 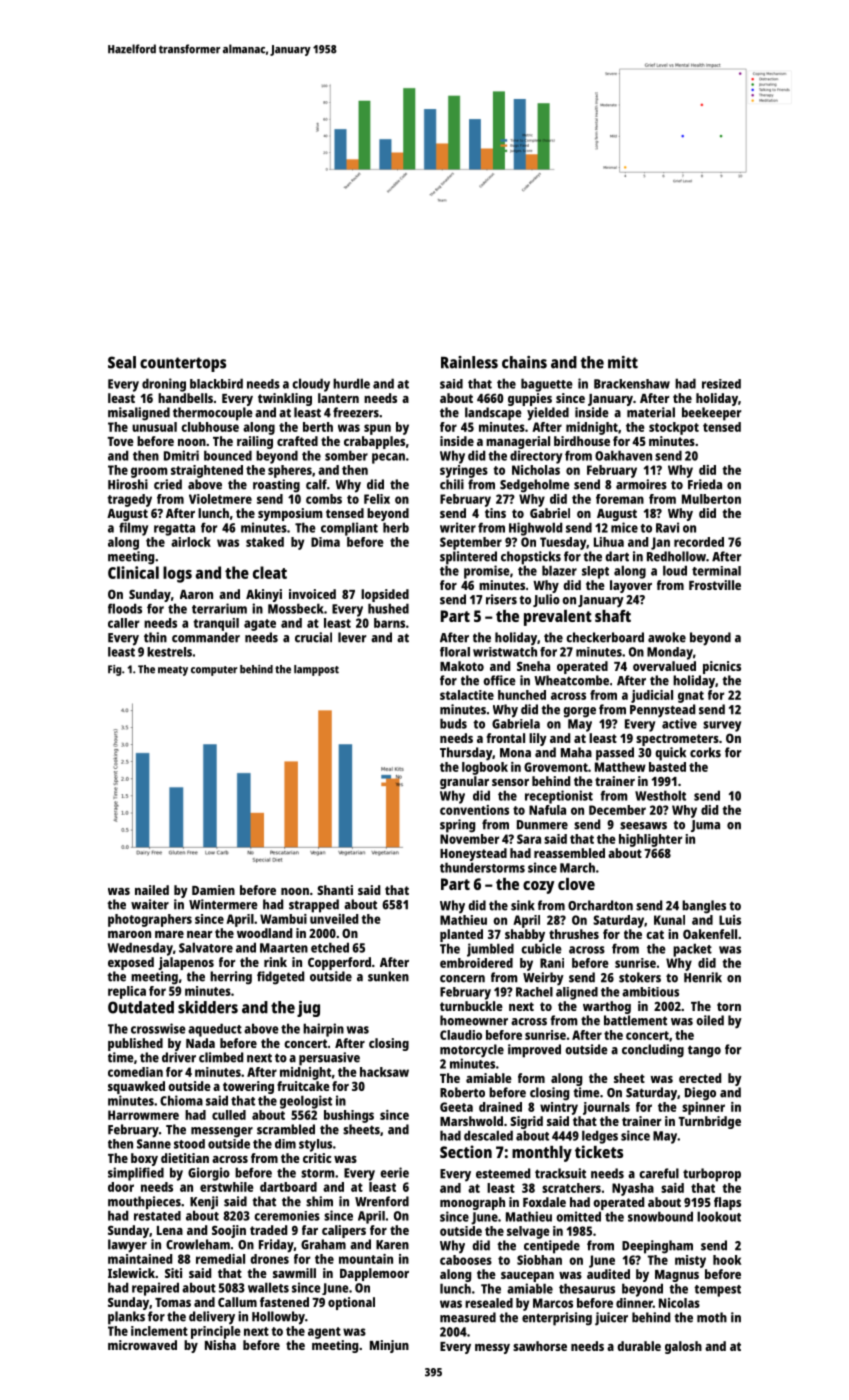 I want to click on material, so click(x=651, y=412).
